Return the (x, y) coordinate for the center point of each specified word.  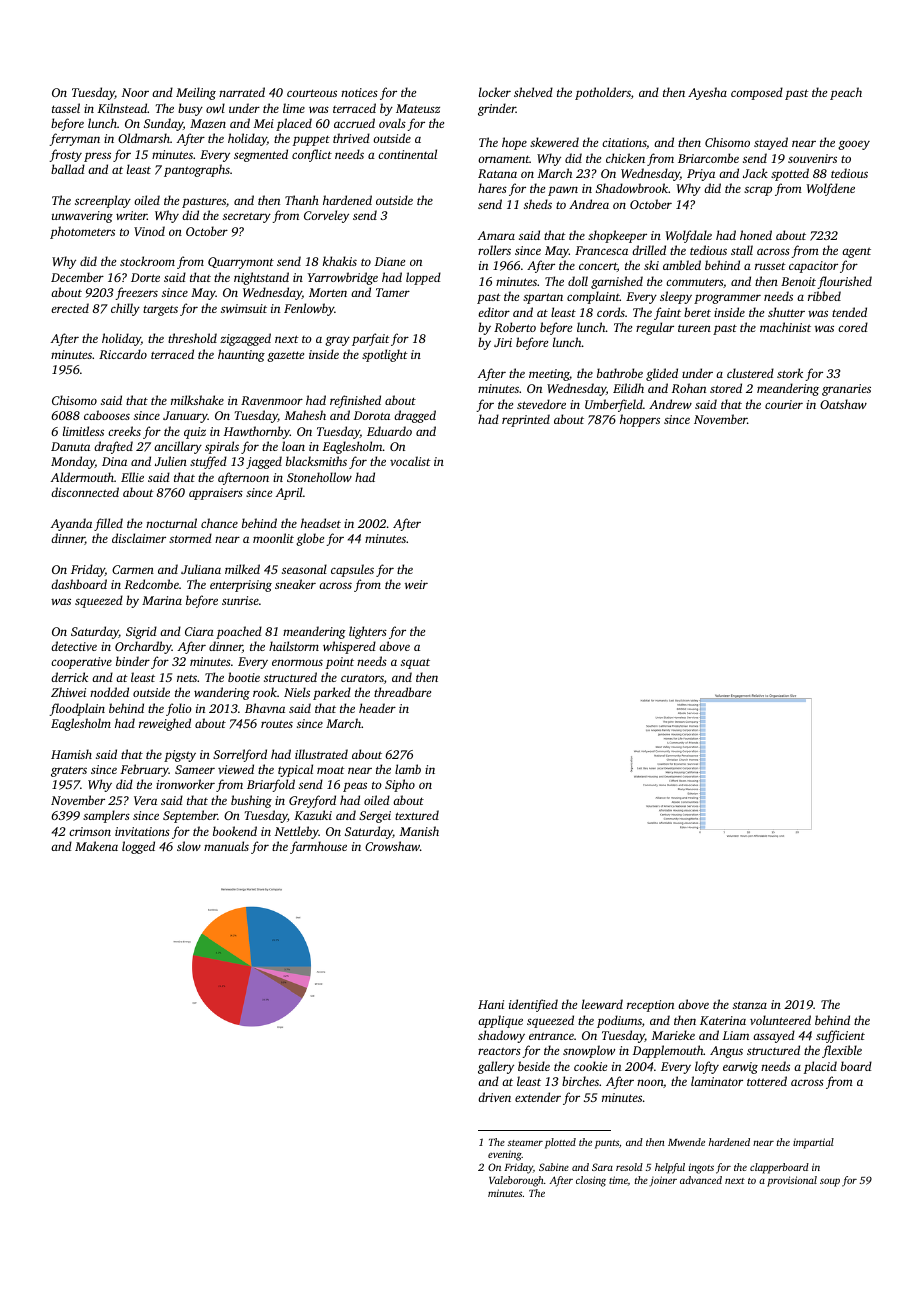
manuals (226, 846)
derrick (69, 677)
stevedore (541, 404)
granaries (846, 390)
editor (494, 312)
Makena (96, 846)
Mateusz (418, 108)
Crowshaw (392, 846)
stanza (750, 1005)
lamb (408, 769)
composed (757, 93)
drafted (113, 447)
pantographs (197, 170)
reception (650, 1006)
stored (726, 388)
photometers (82, 232)
